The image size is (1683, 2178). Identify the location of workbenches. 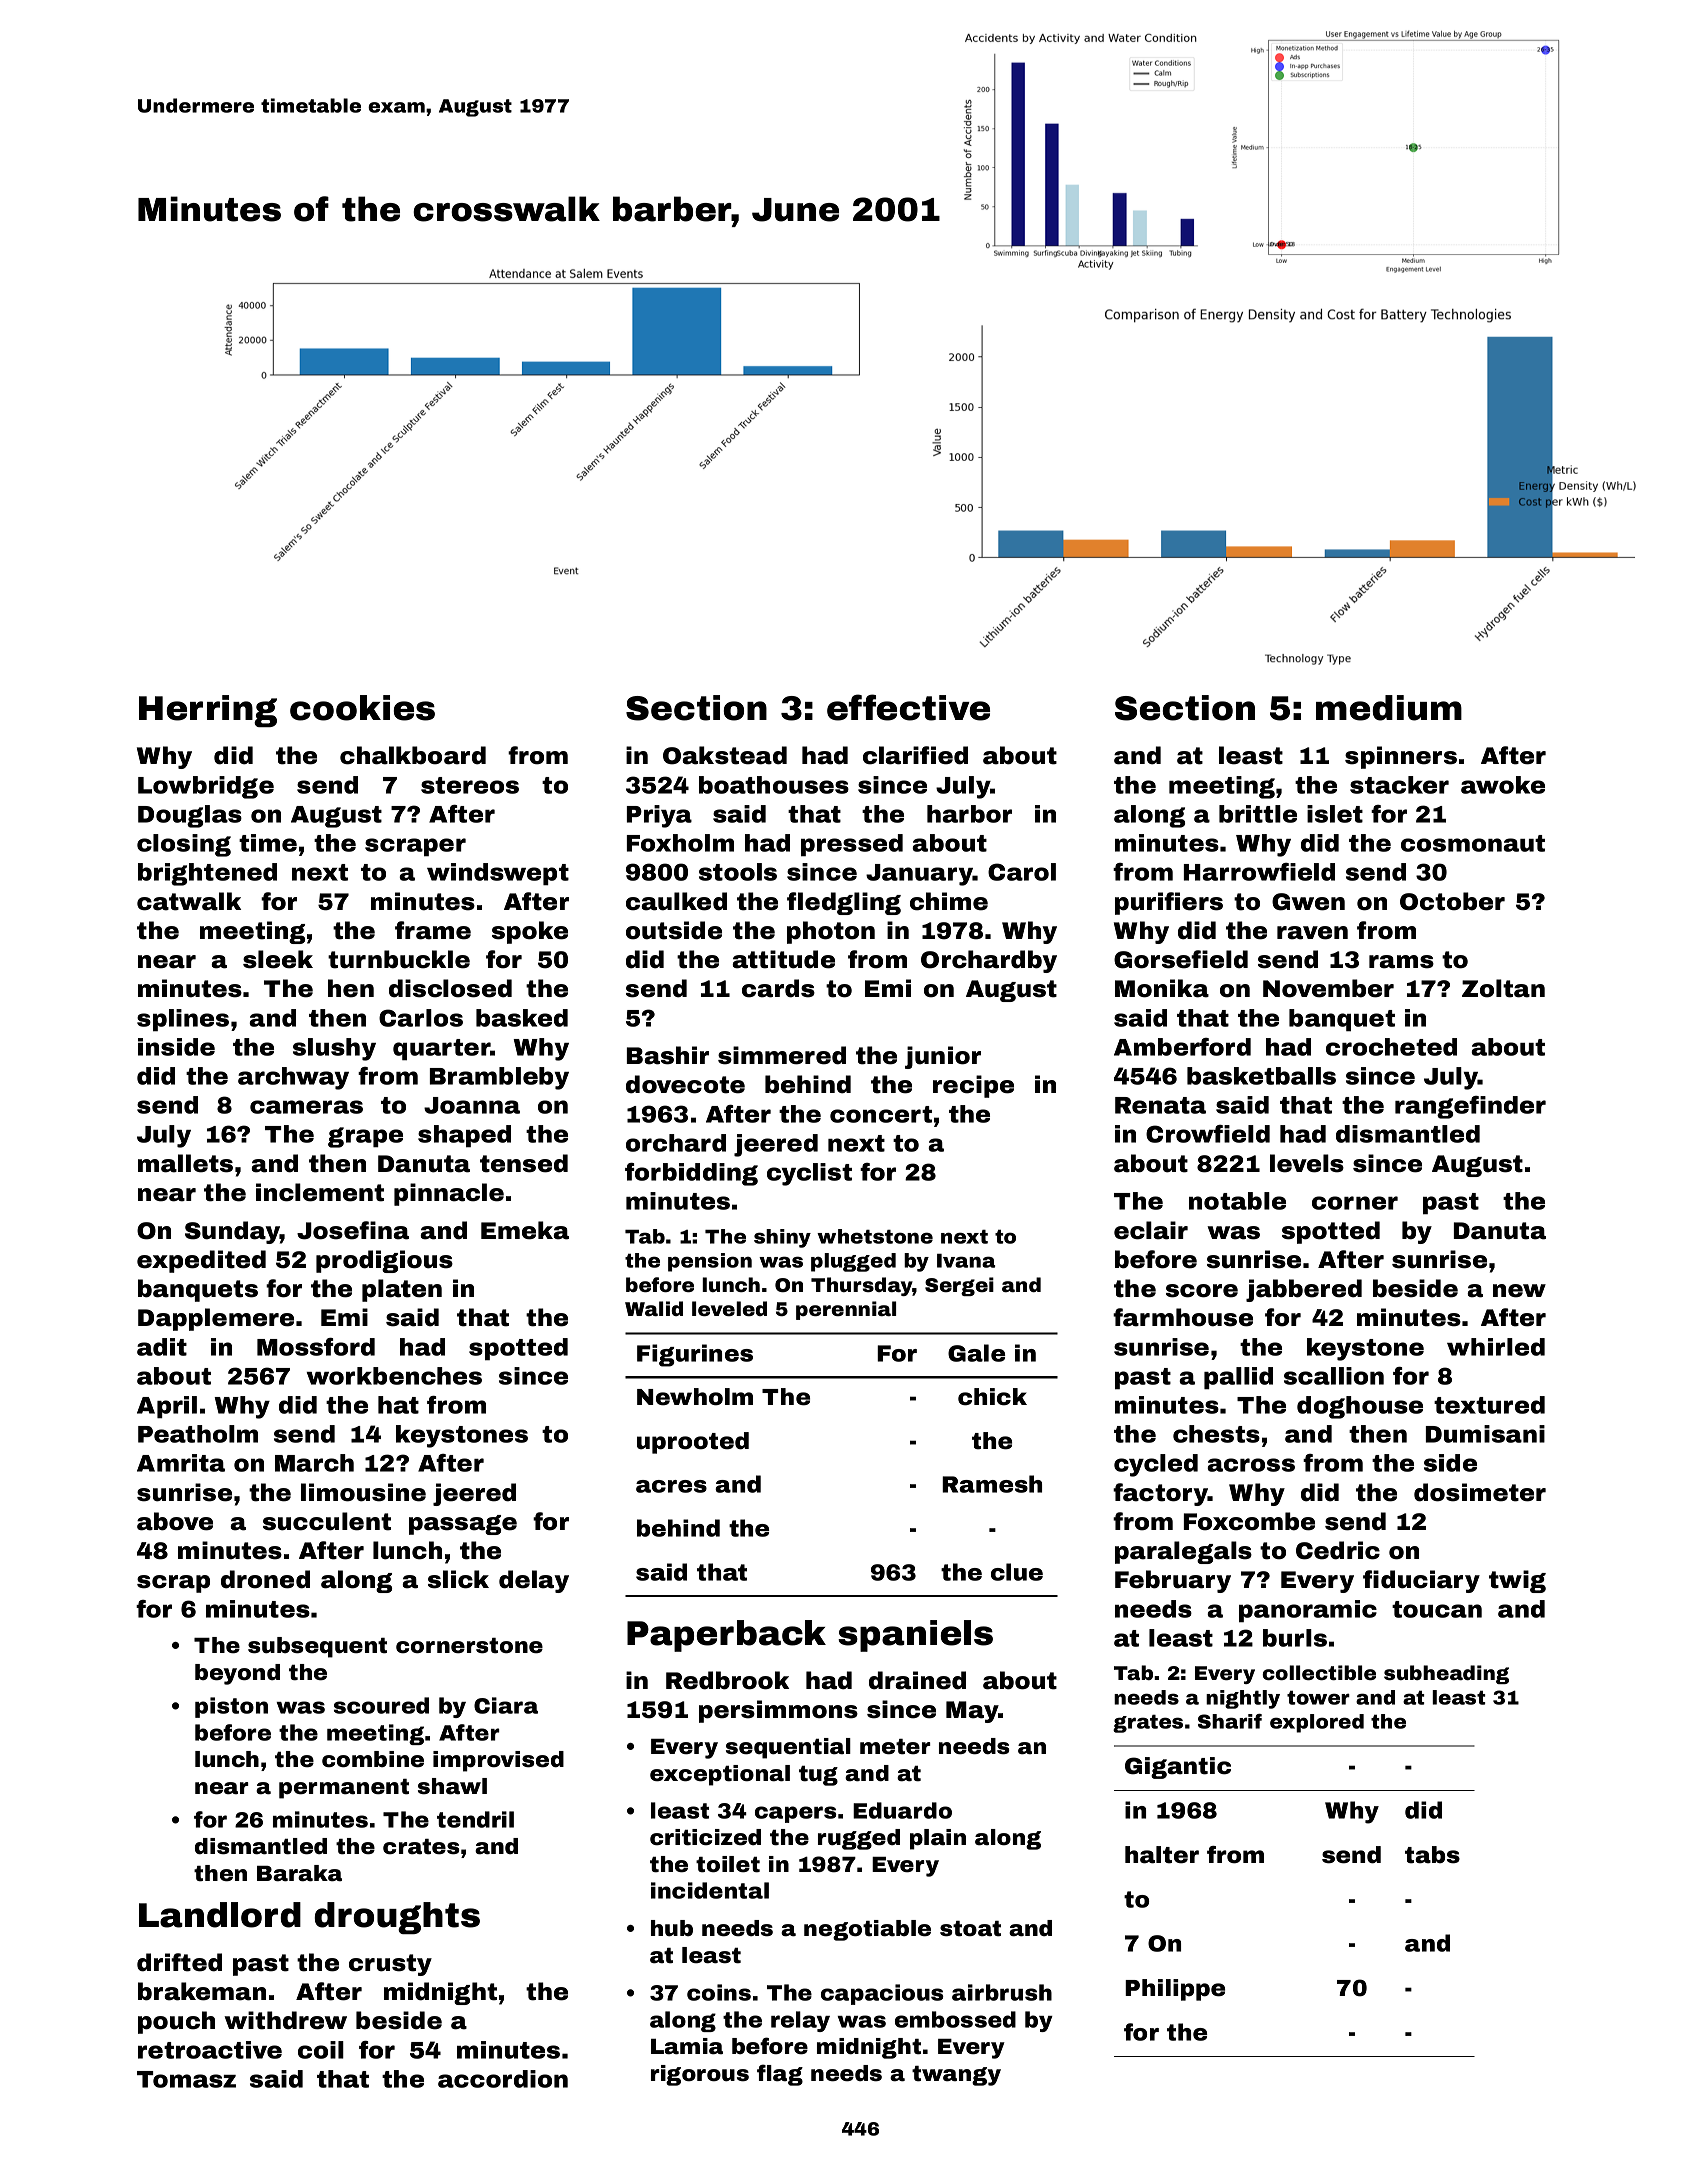
(394, 1376).
